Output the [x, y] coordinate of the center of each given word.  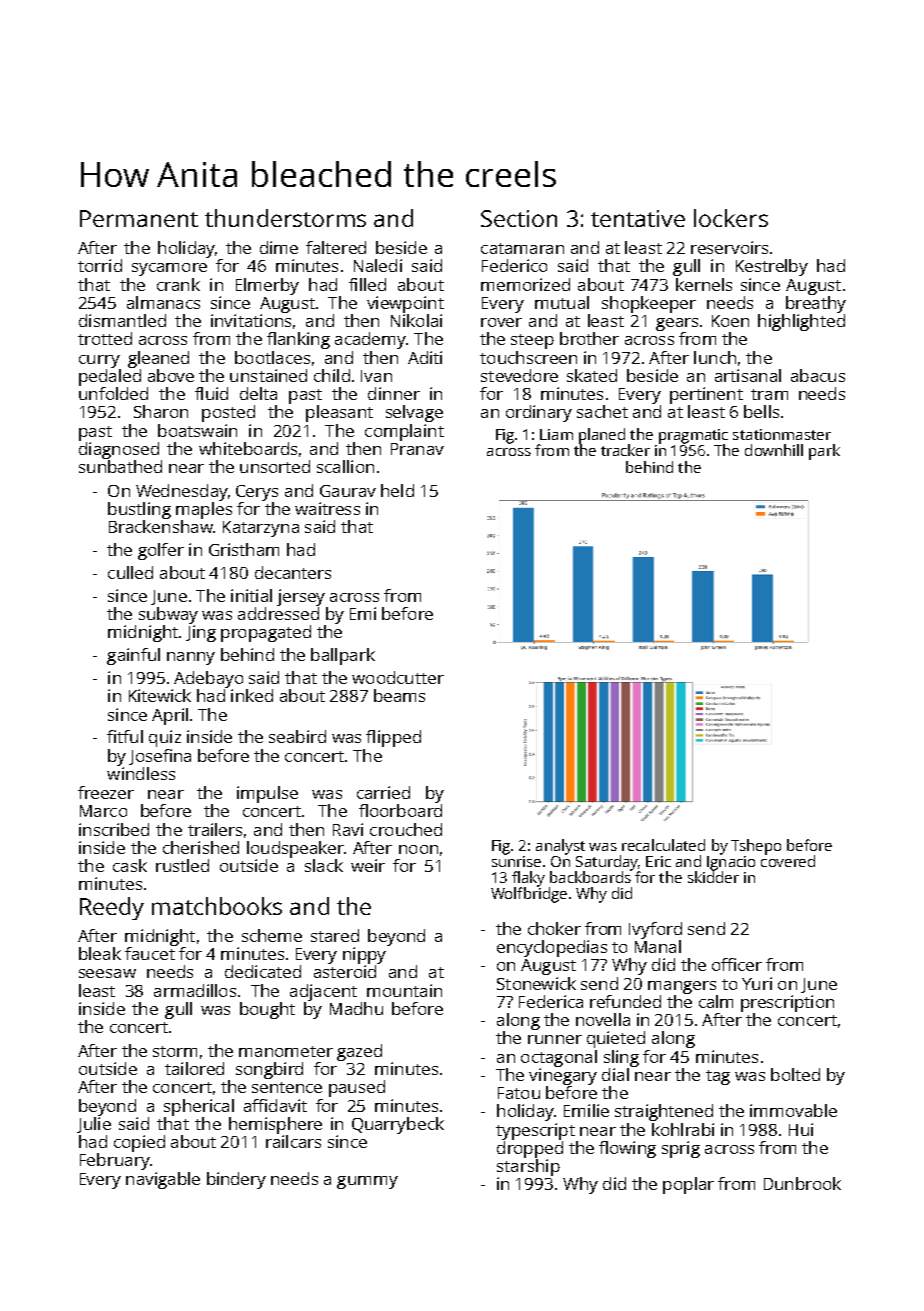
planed [602, 436]
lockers [731, 218]
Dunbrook [802, 1183]
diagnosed [119, 450]
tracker [625, 450]
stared [335, 935]
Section [519, 218]
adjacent [323, 992]
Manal [658, 946]
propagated [266, 633]
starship [528, 1167]
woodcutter [398, 677]
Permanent [139, 218]
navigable [163, 1180]
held [397, 490]
